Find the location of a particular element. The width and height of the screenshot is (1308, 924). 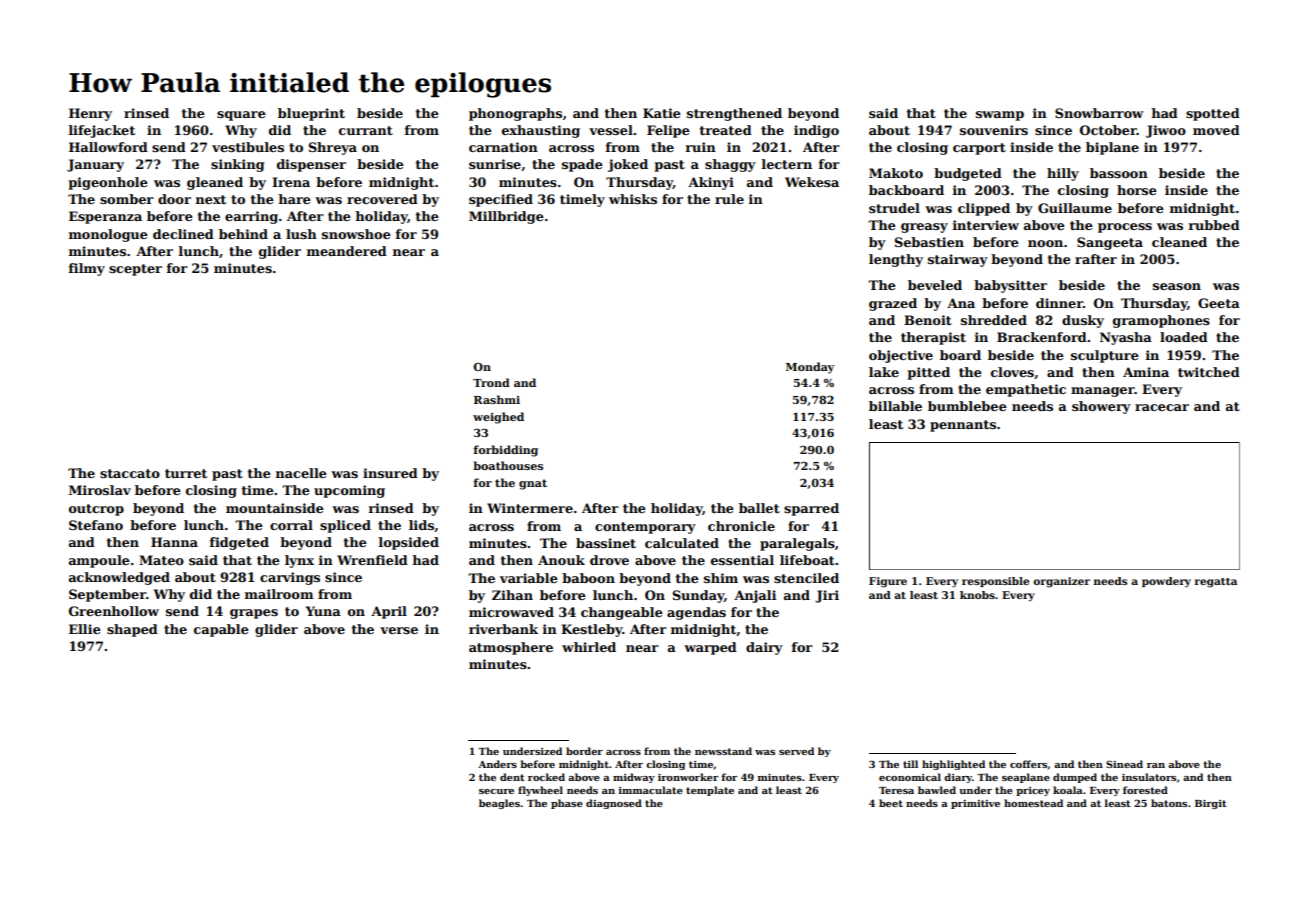

Ellie is located at coordinates (85, 629).
